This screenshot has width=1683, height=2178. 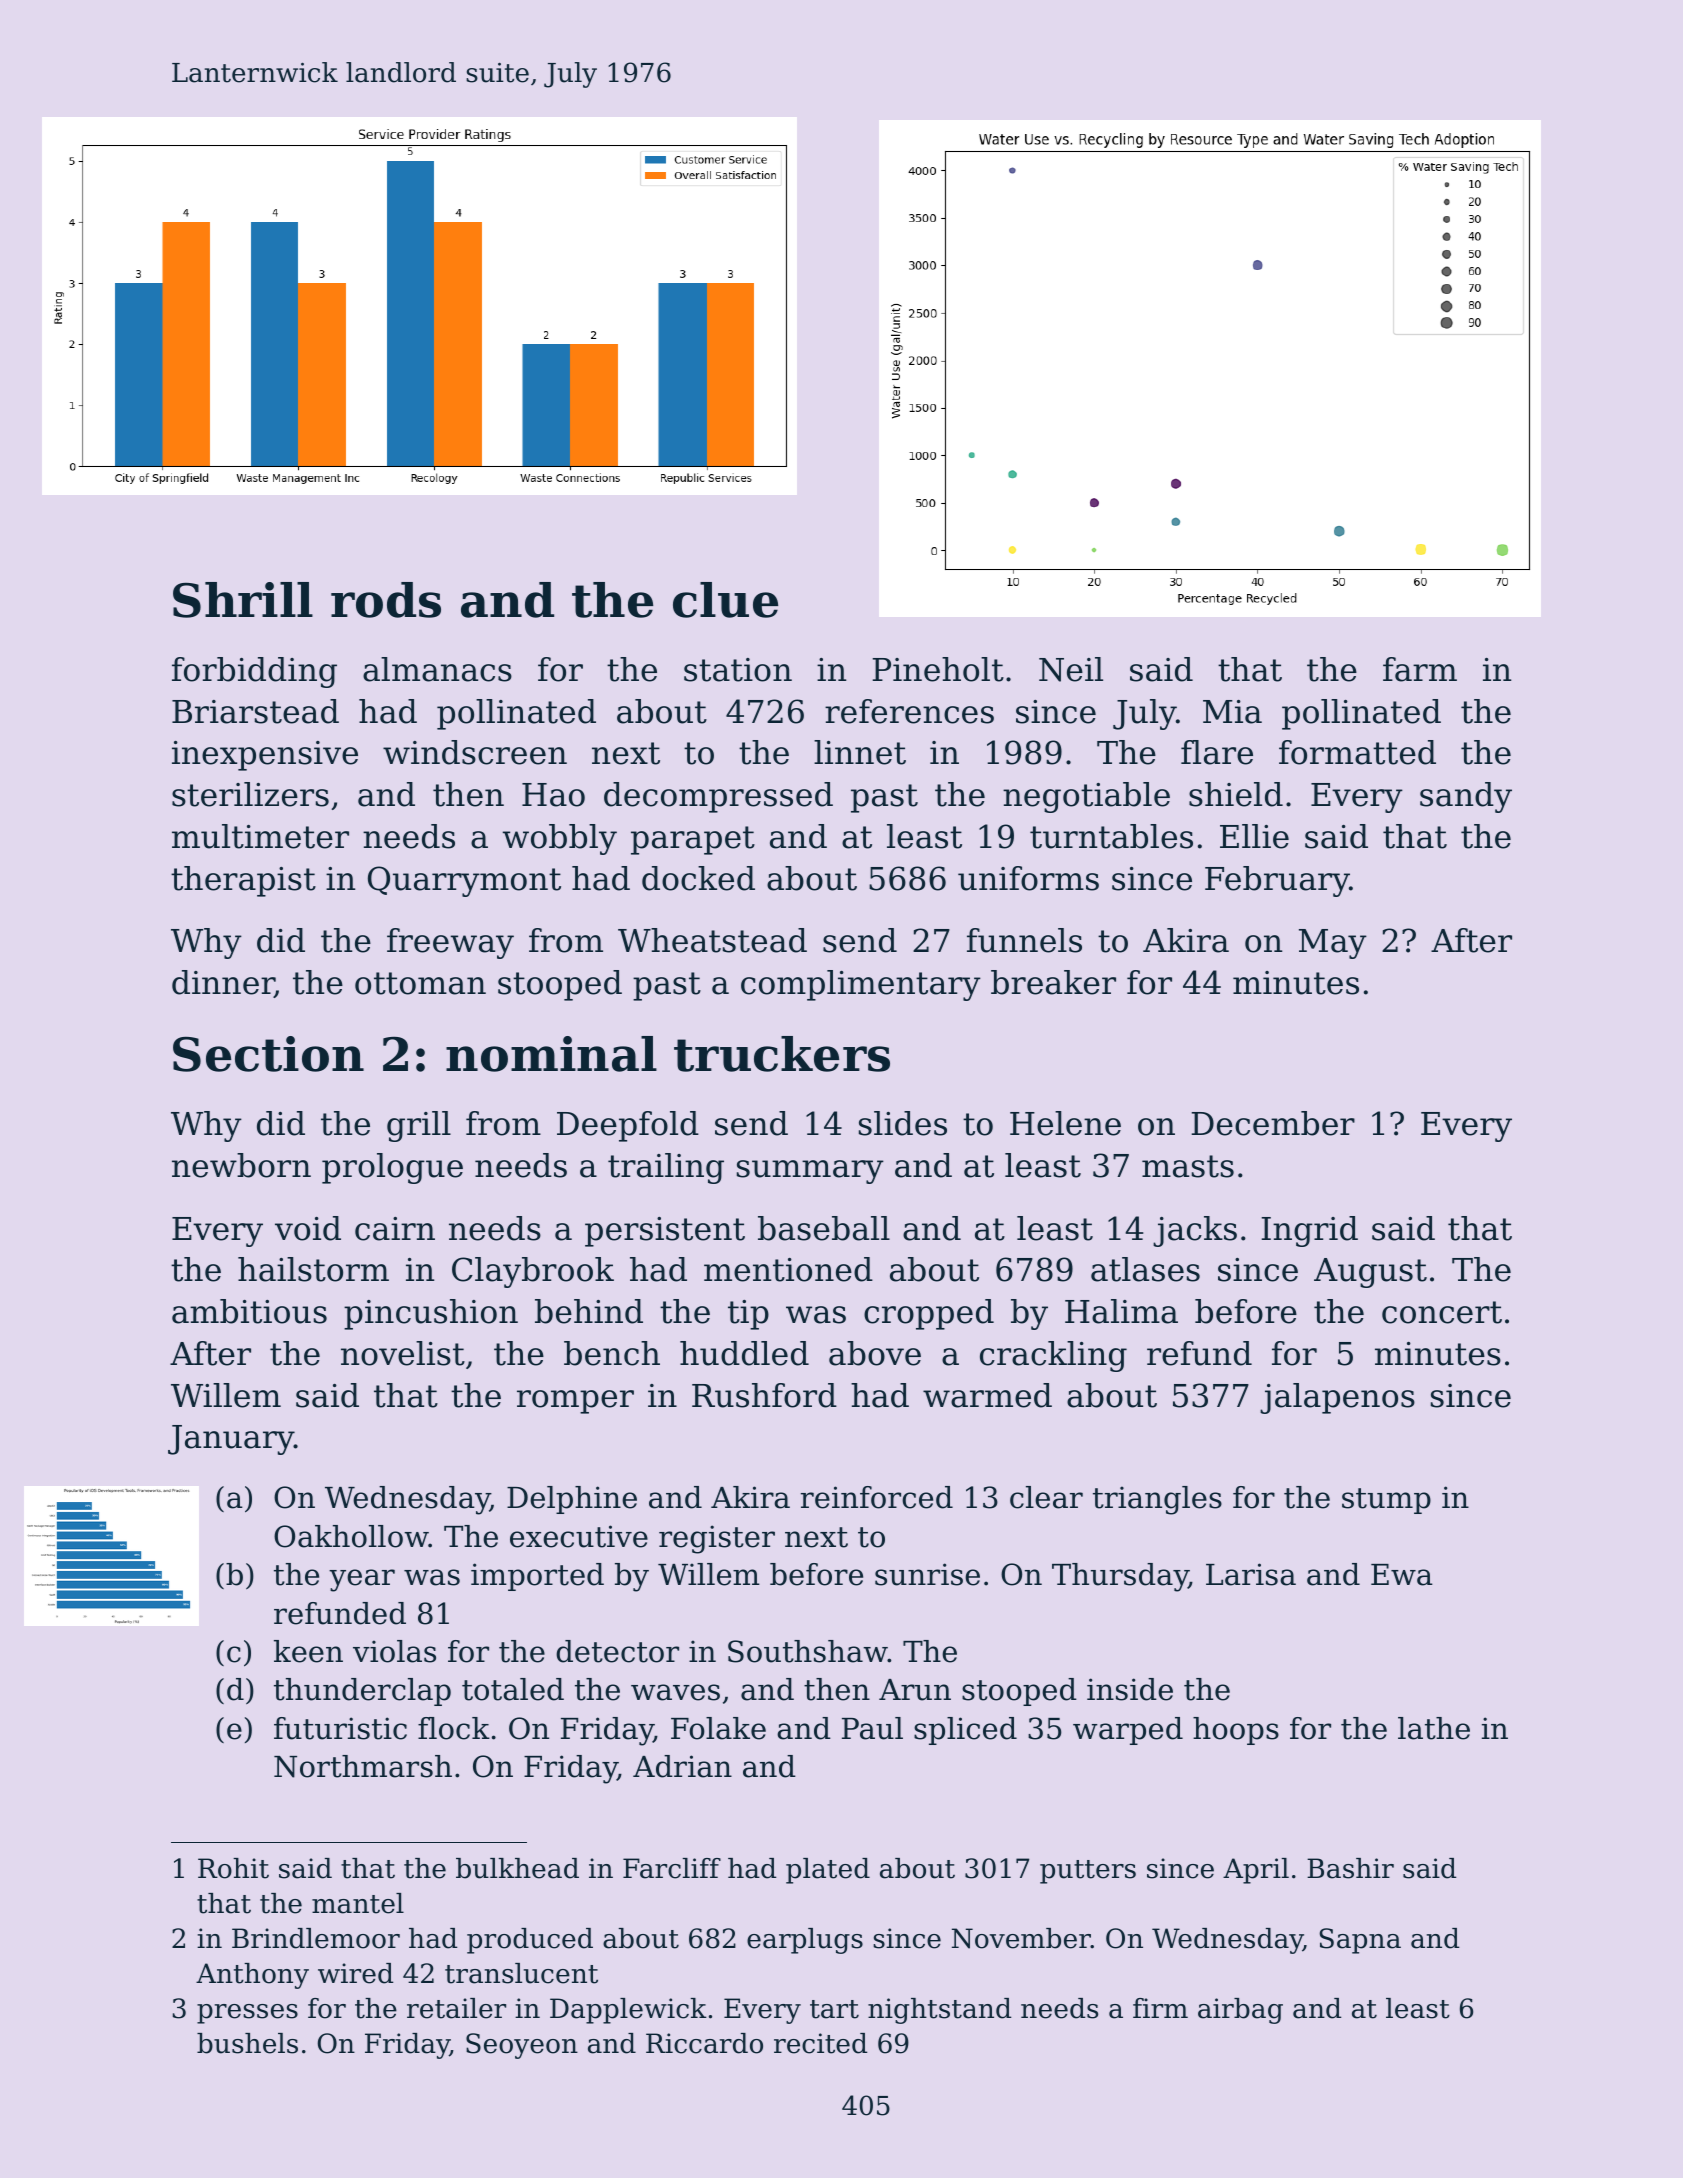 What do you see at coordinates (1254, 836) in the screenshot?
I see `Ellie` at bounding box center [1254, 836].
